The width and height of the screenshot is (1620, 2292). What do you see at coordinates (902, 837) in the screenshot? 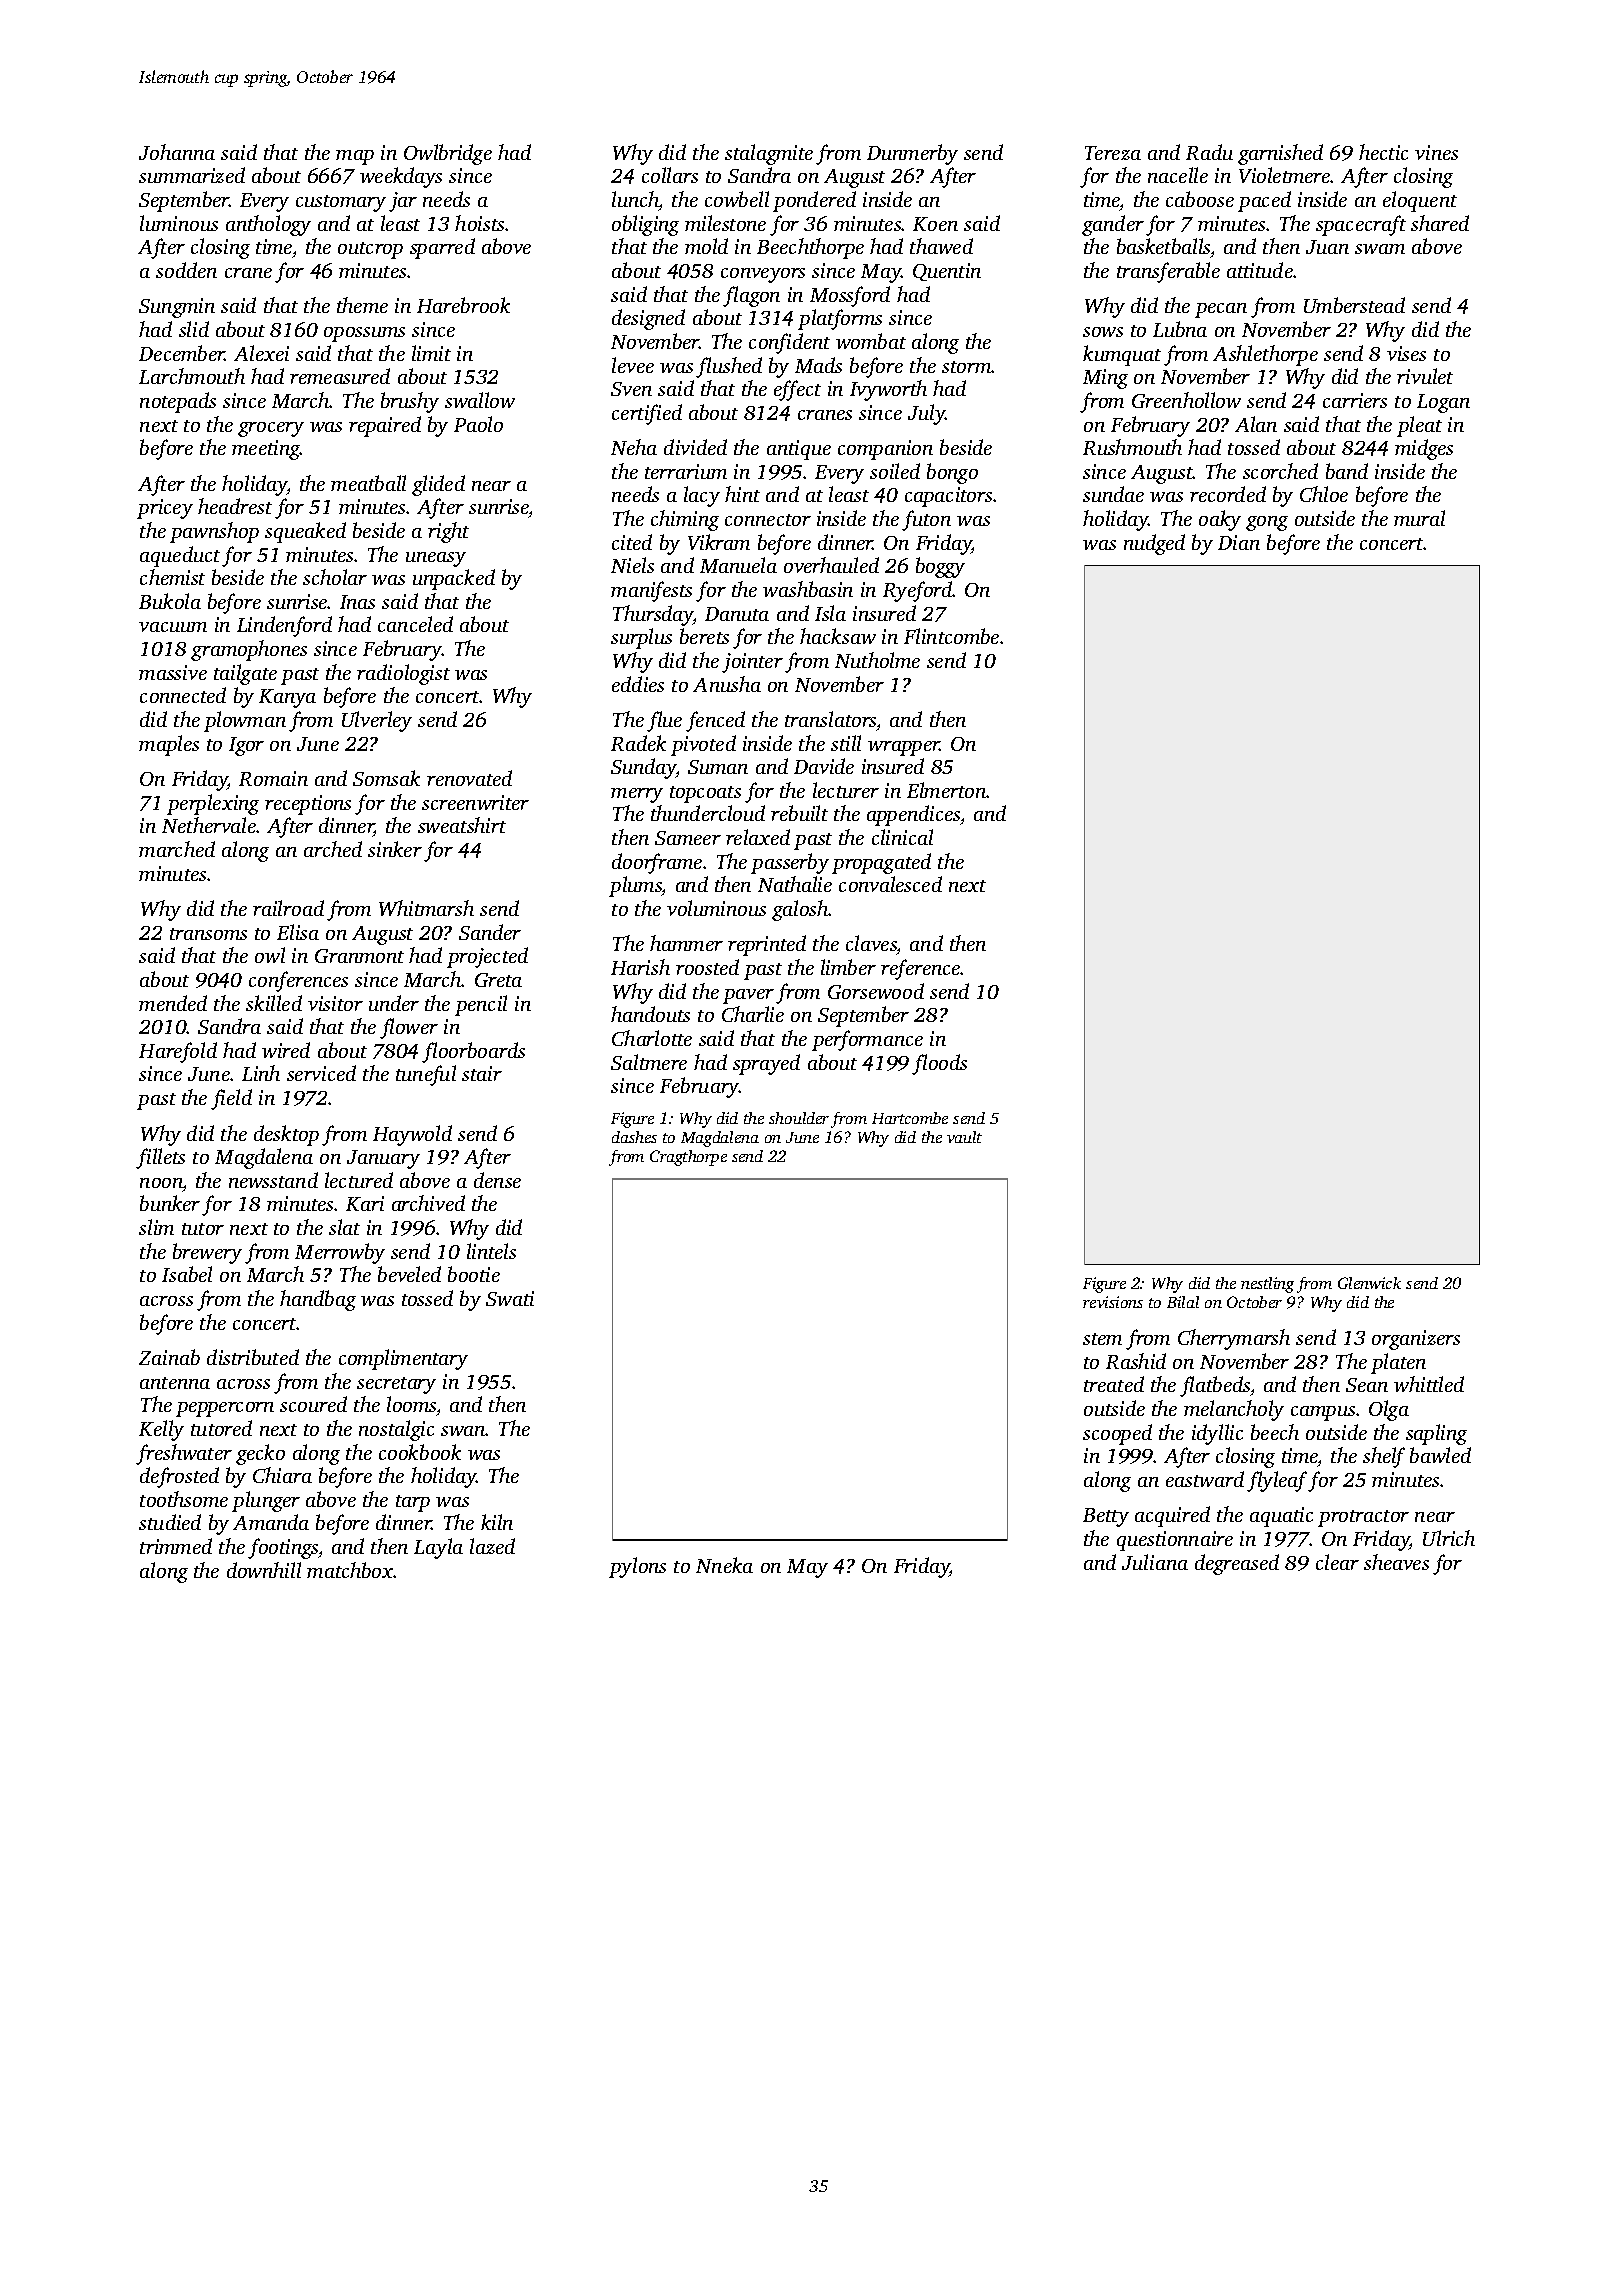
I see `clinical` at bounding box center [902, 837].
